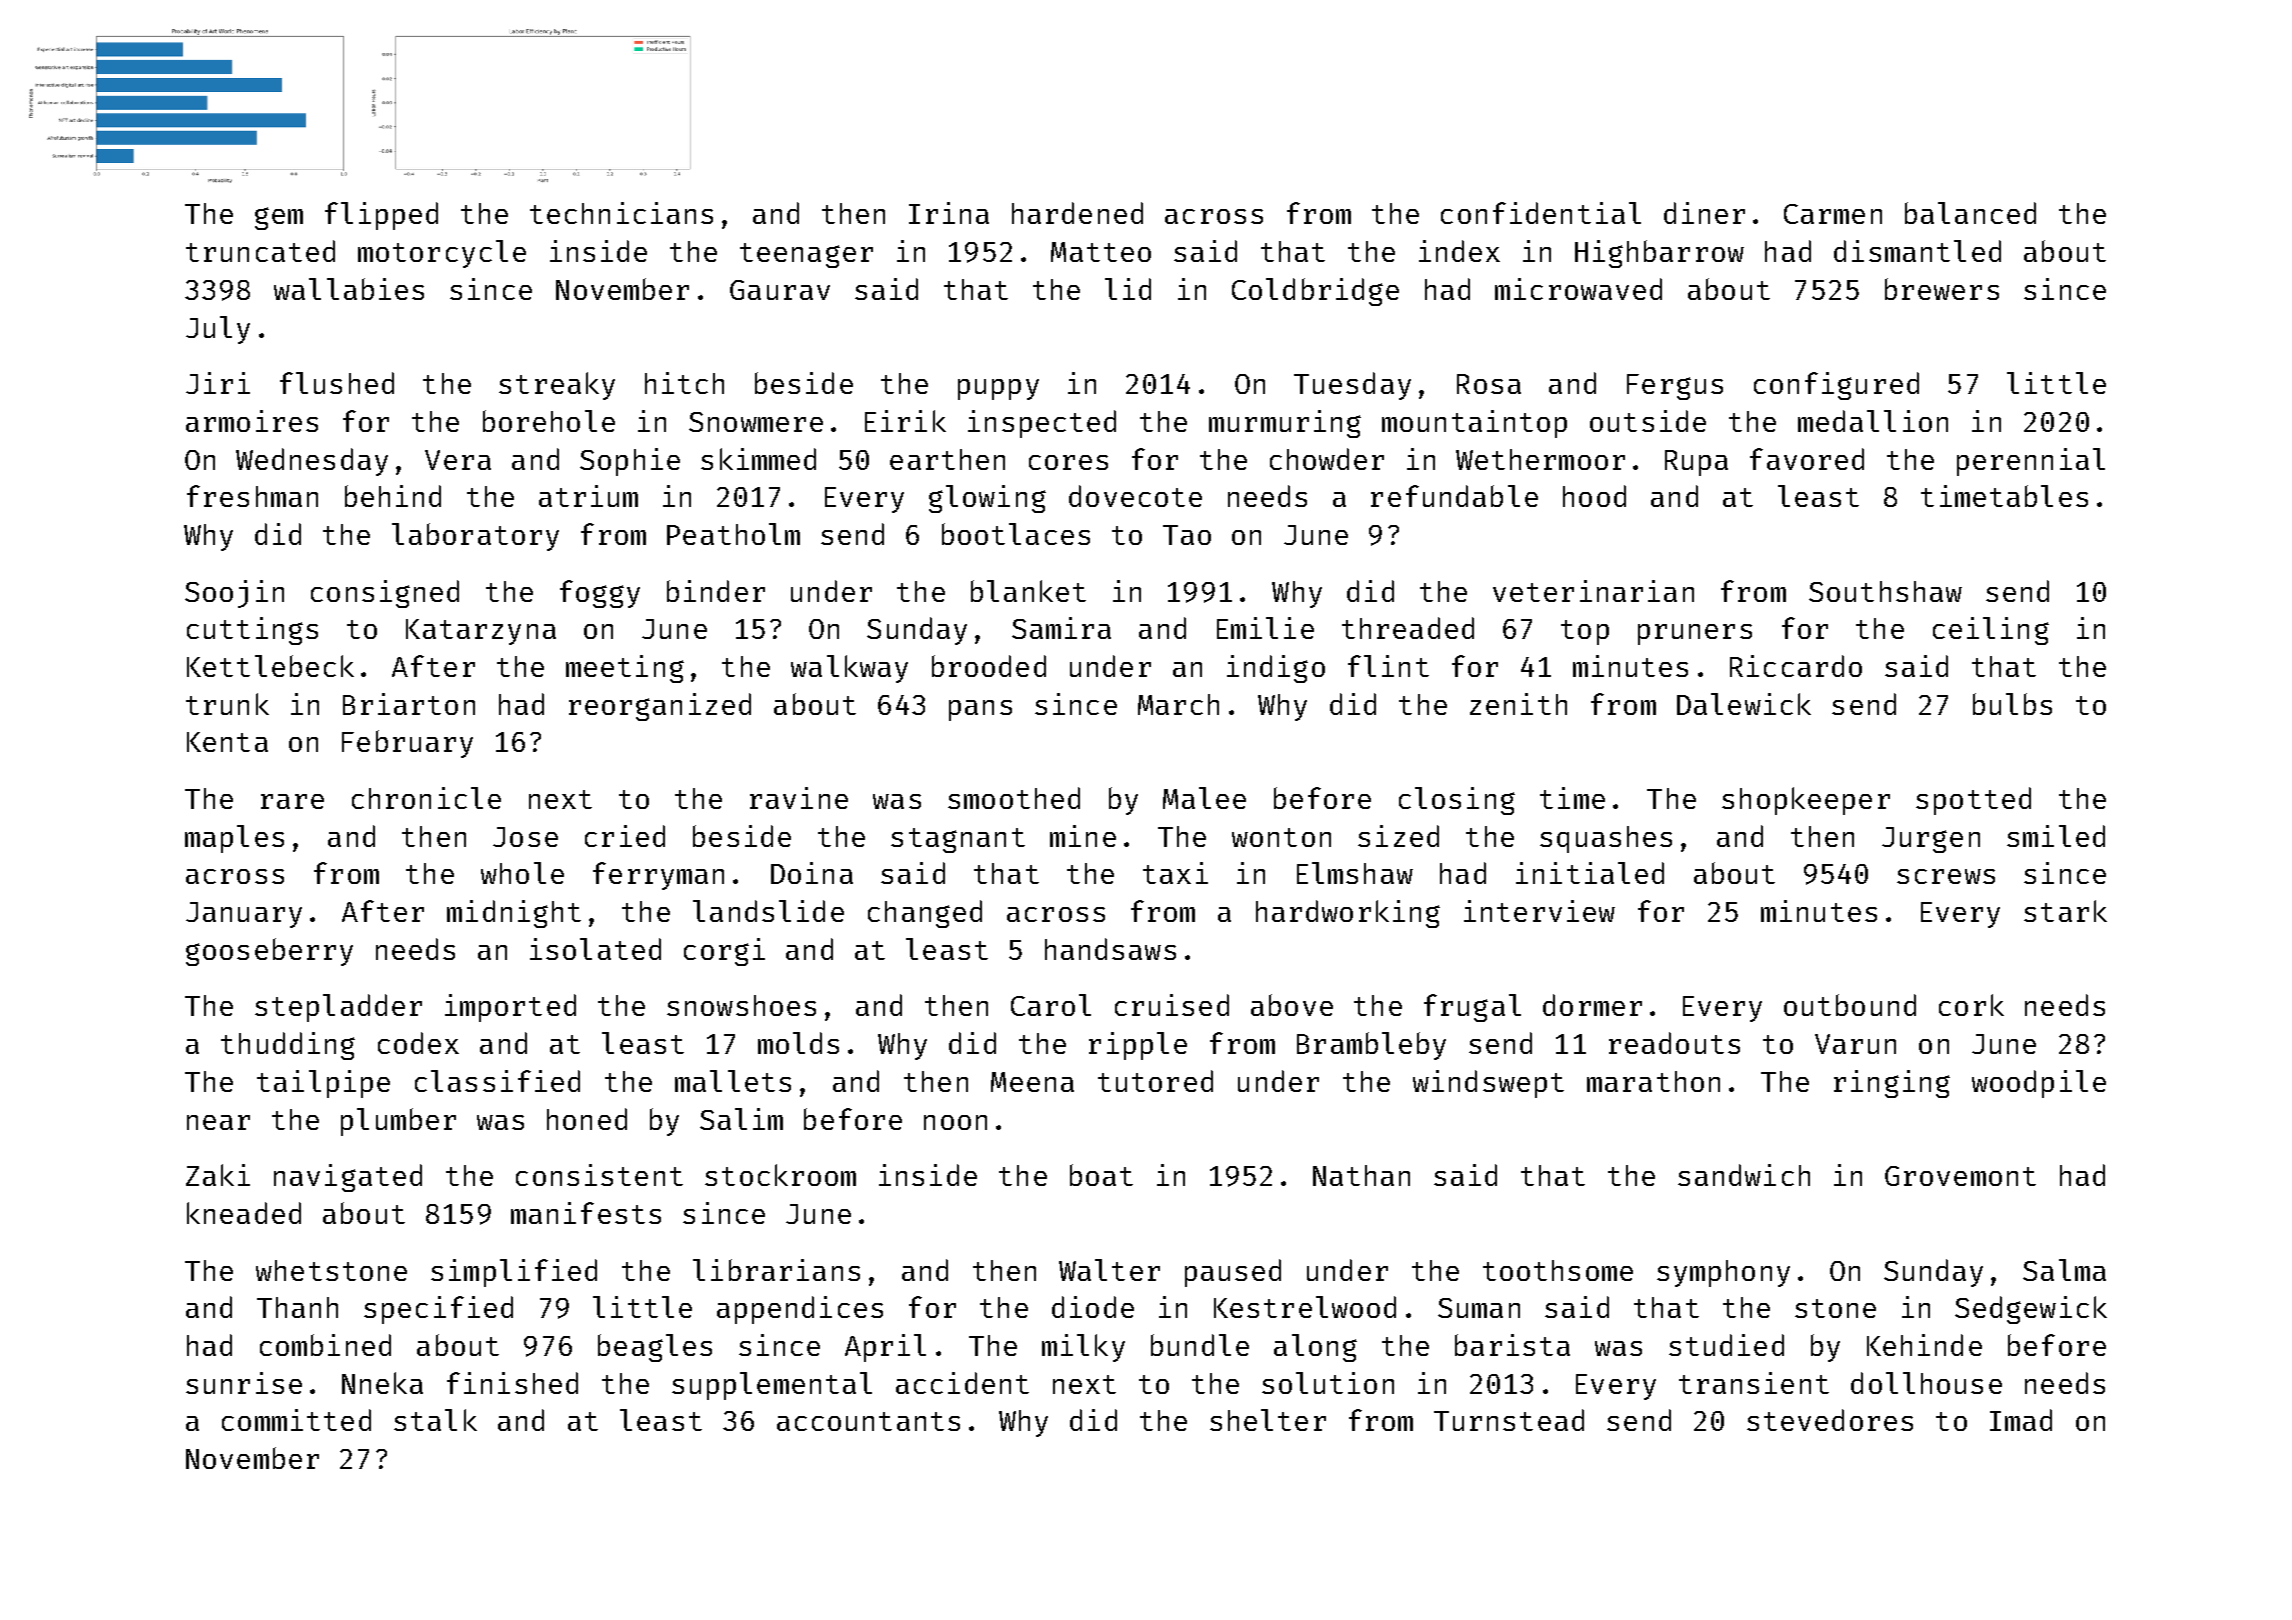 Image resolution: width=2292 pixels, height=1620 pixels. I want to click on accountants, so click(868, 1421).
